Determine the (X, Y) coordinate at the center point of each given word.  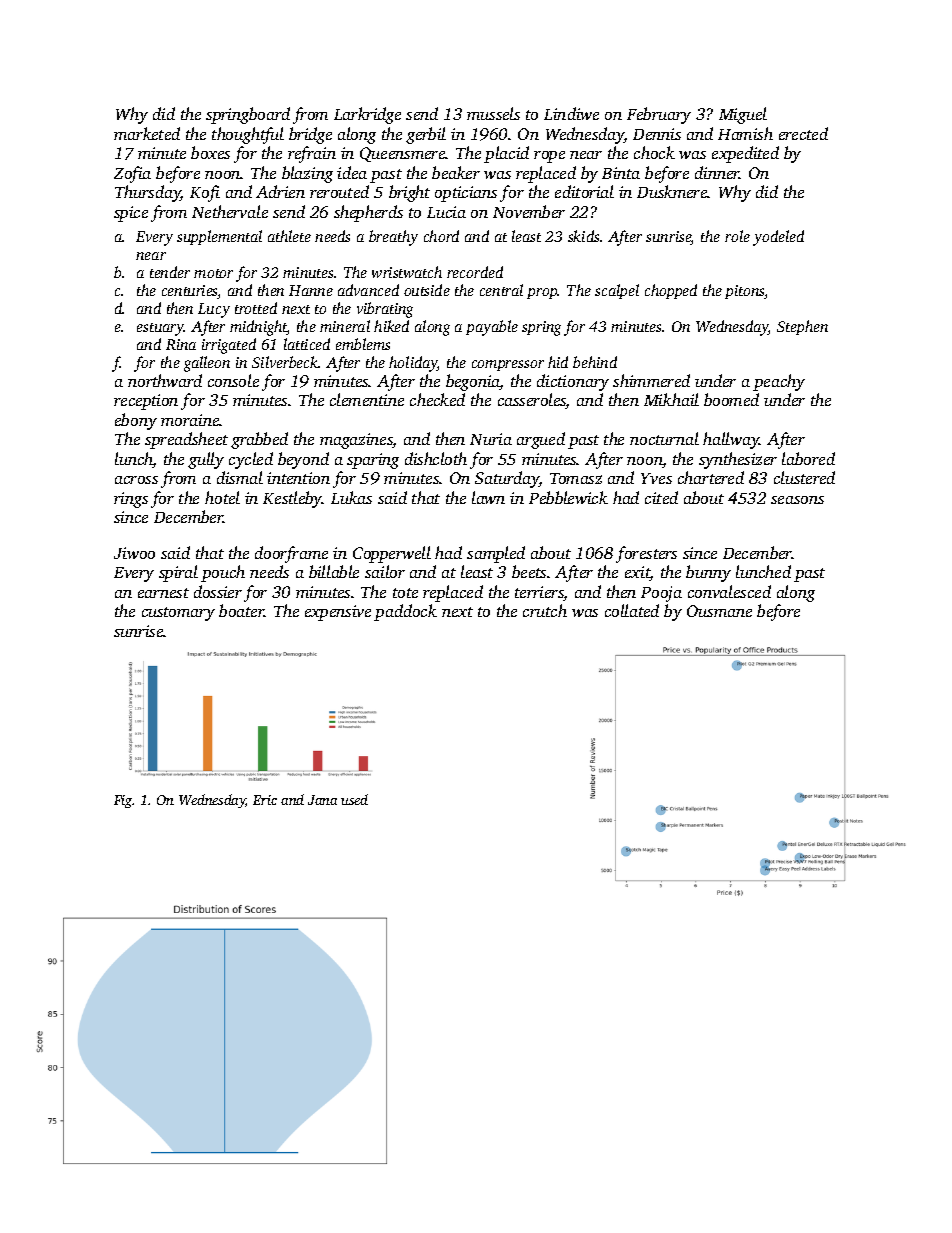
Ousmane (719, 611)
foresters (646, 554)
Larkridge (367, 115)
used (354, 799)
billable (334, 571)
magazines (356, 441)
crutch (545, 610)
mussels (493, 113)
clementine (367, 399)
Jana (322, 800)
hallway (731, 440)
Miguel (743, 115)
